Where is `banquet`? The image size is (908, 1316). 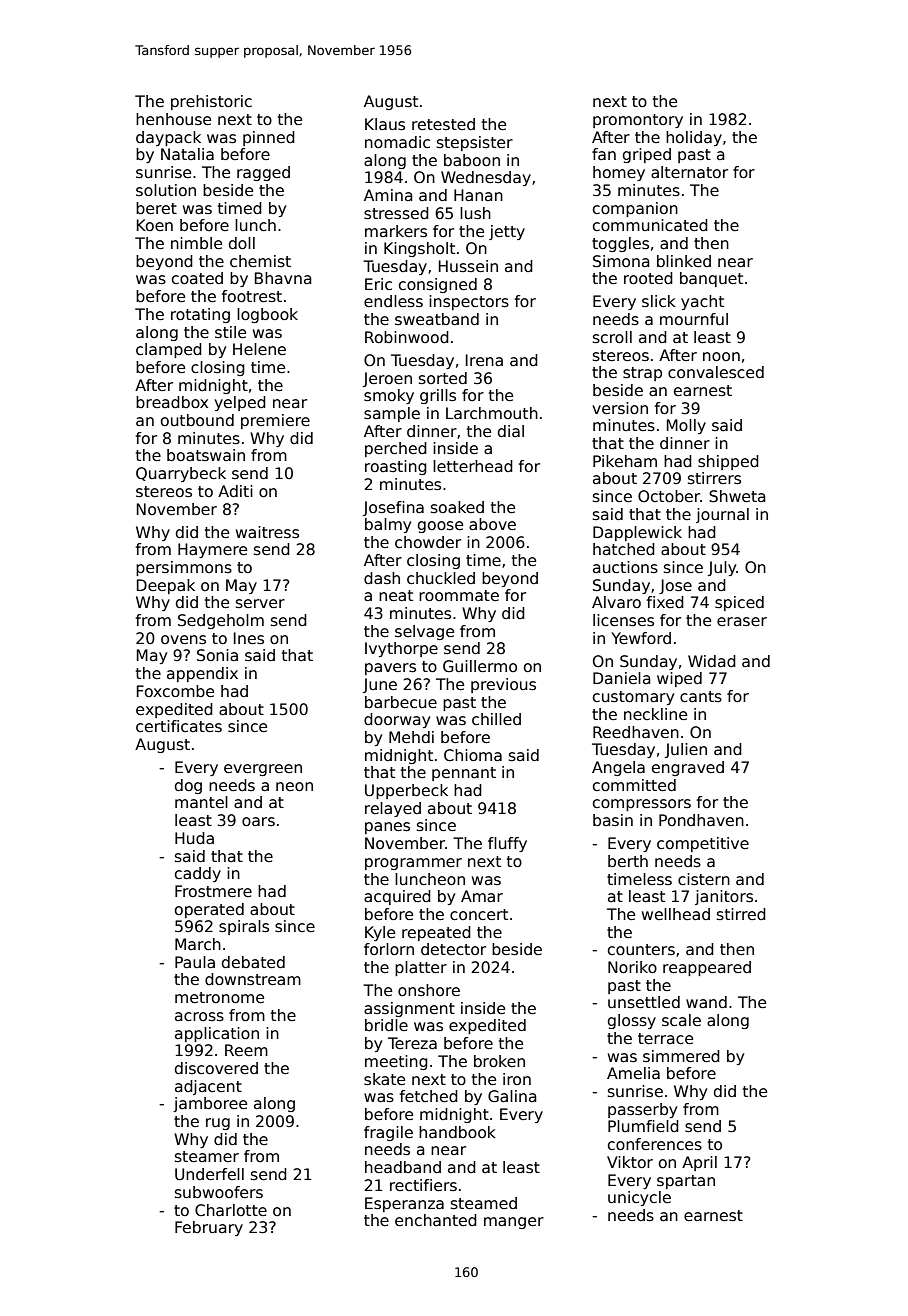 banquet is located at coordinates (711, 279).
